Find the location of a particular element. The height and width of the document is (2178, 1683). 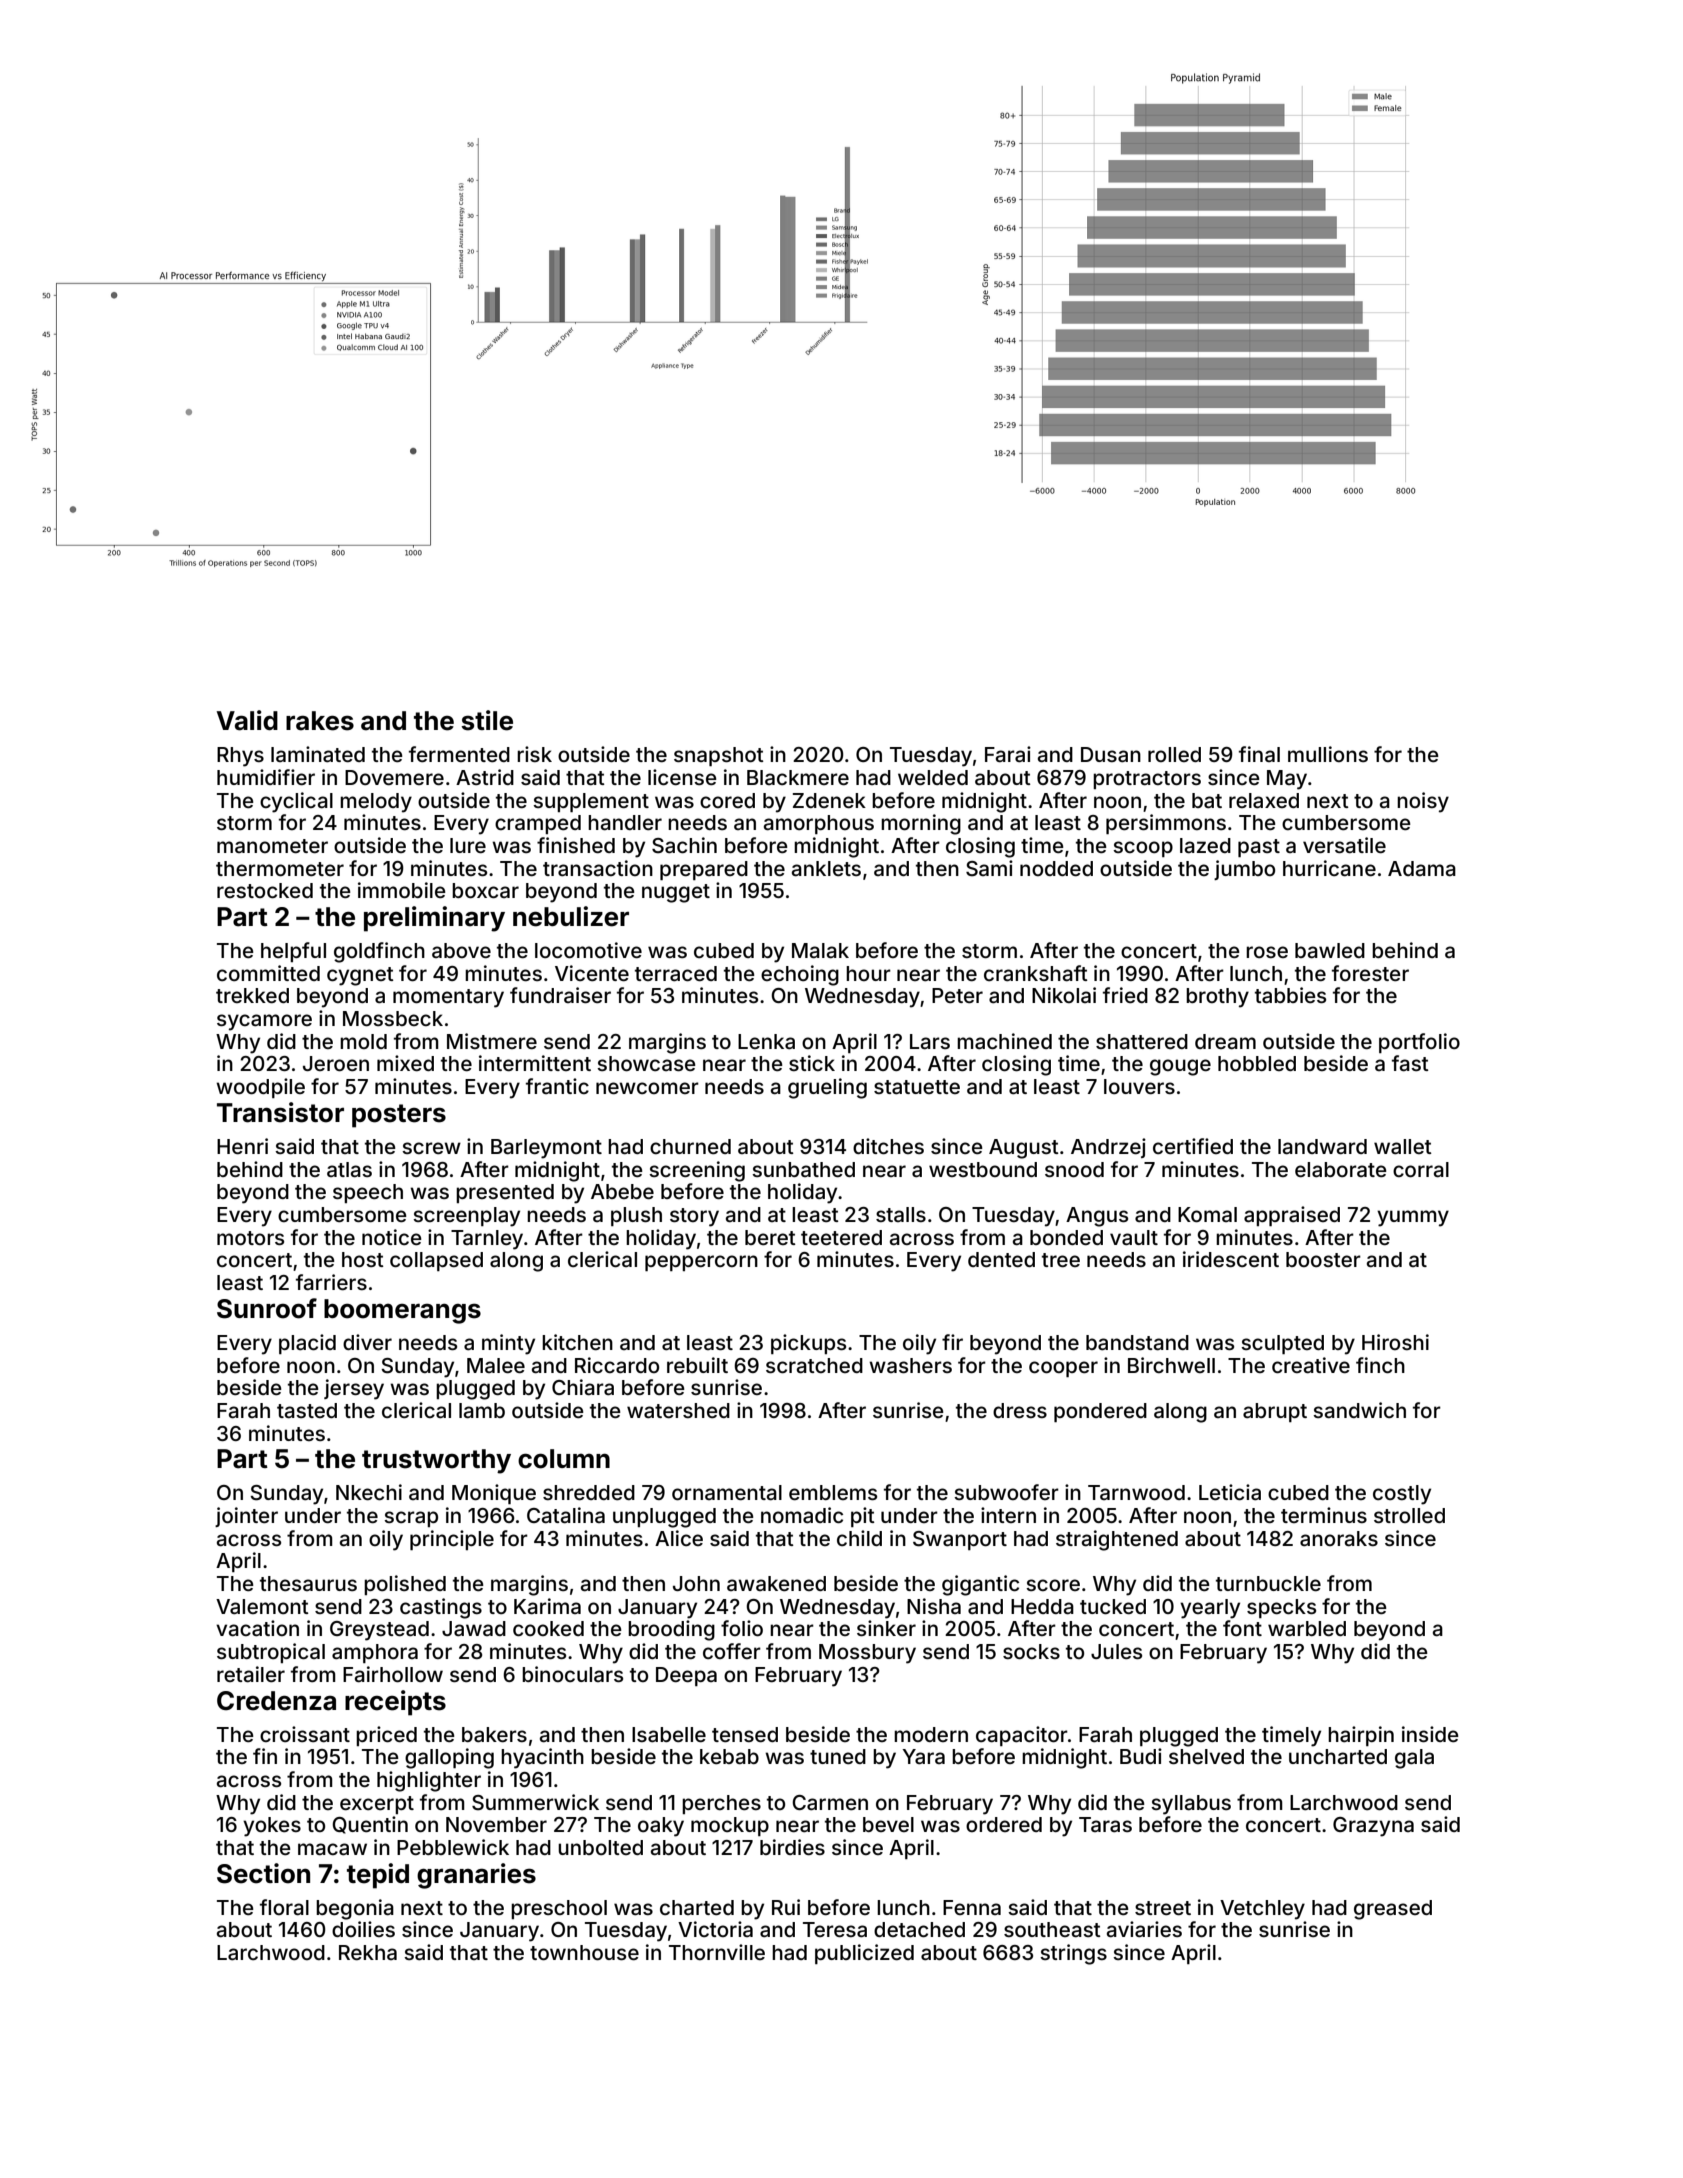

Karima is located at coordinates (547, 1606).
